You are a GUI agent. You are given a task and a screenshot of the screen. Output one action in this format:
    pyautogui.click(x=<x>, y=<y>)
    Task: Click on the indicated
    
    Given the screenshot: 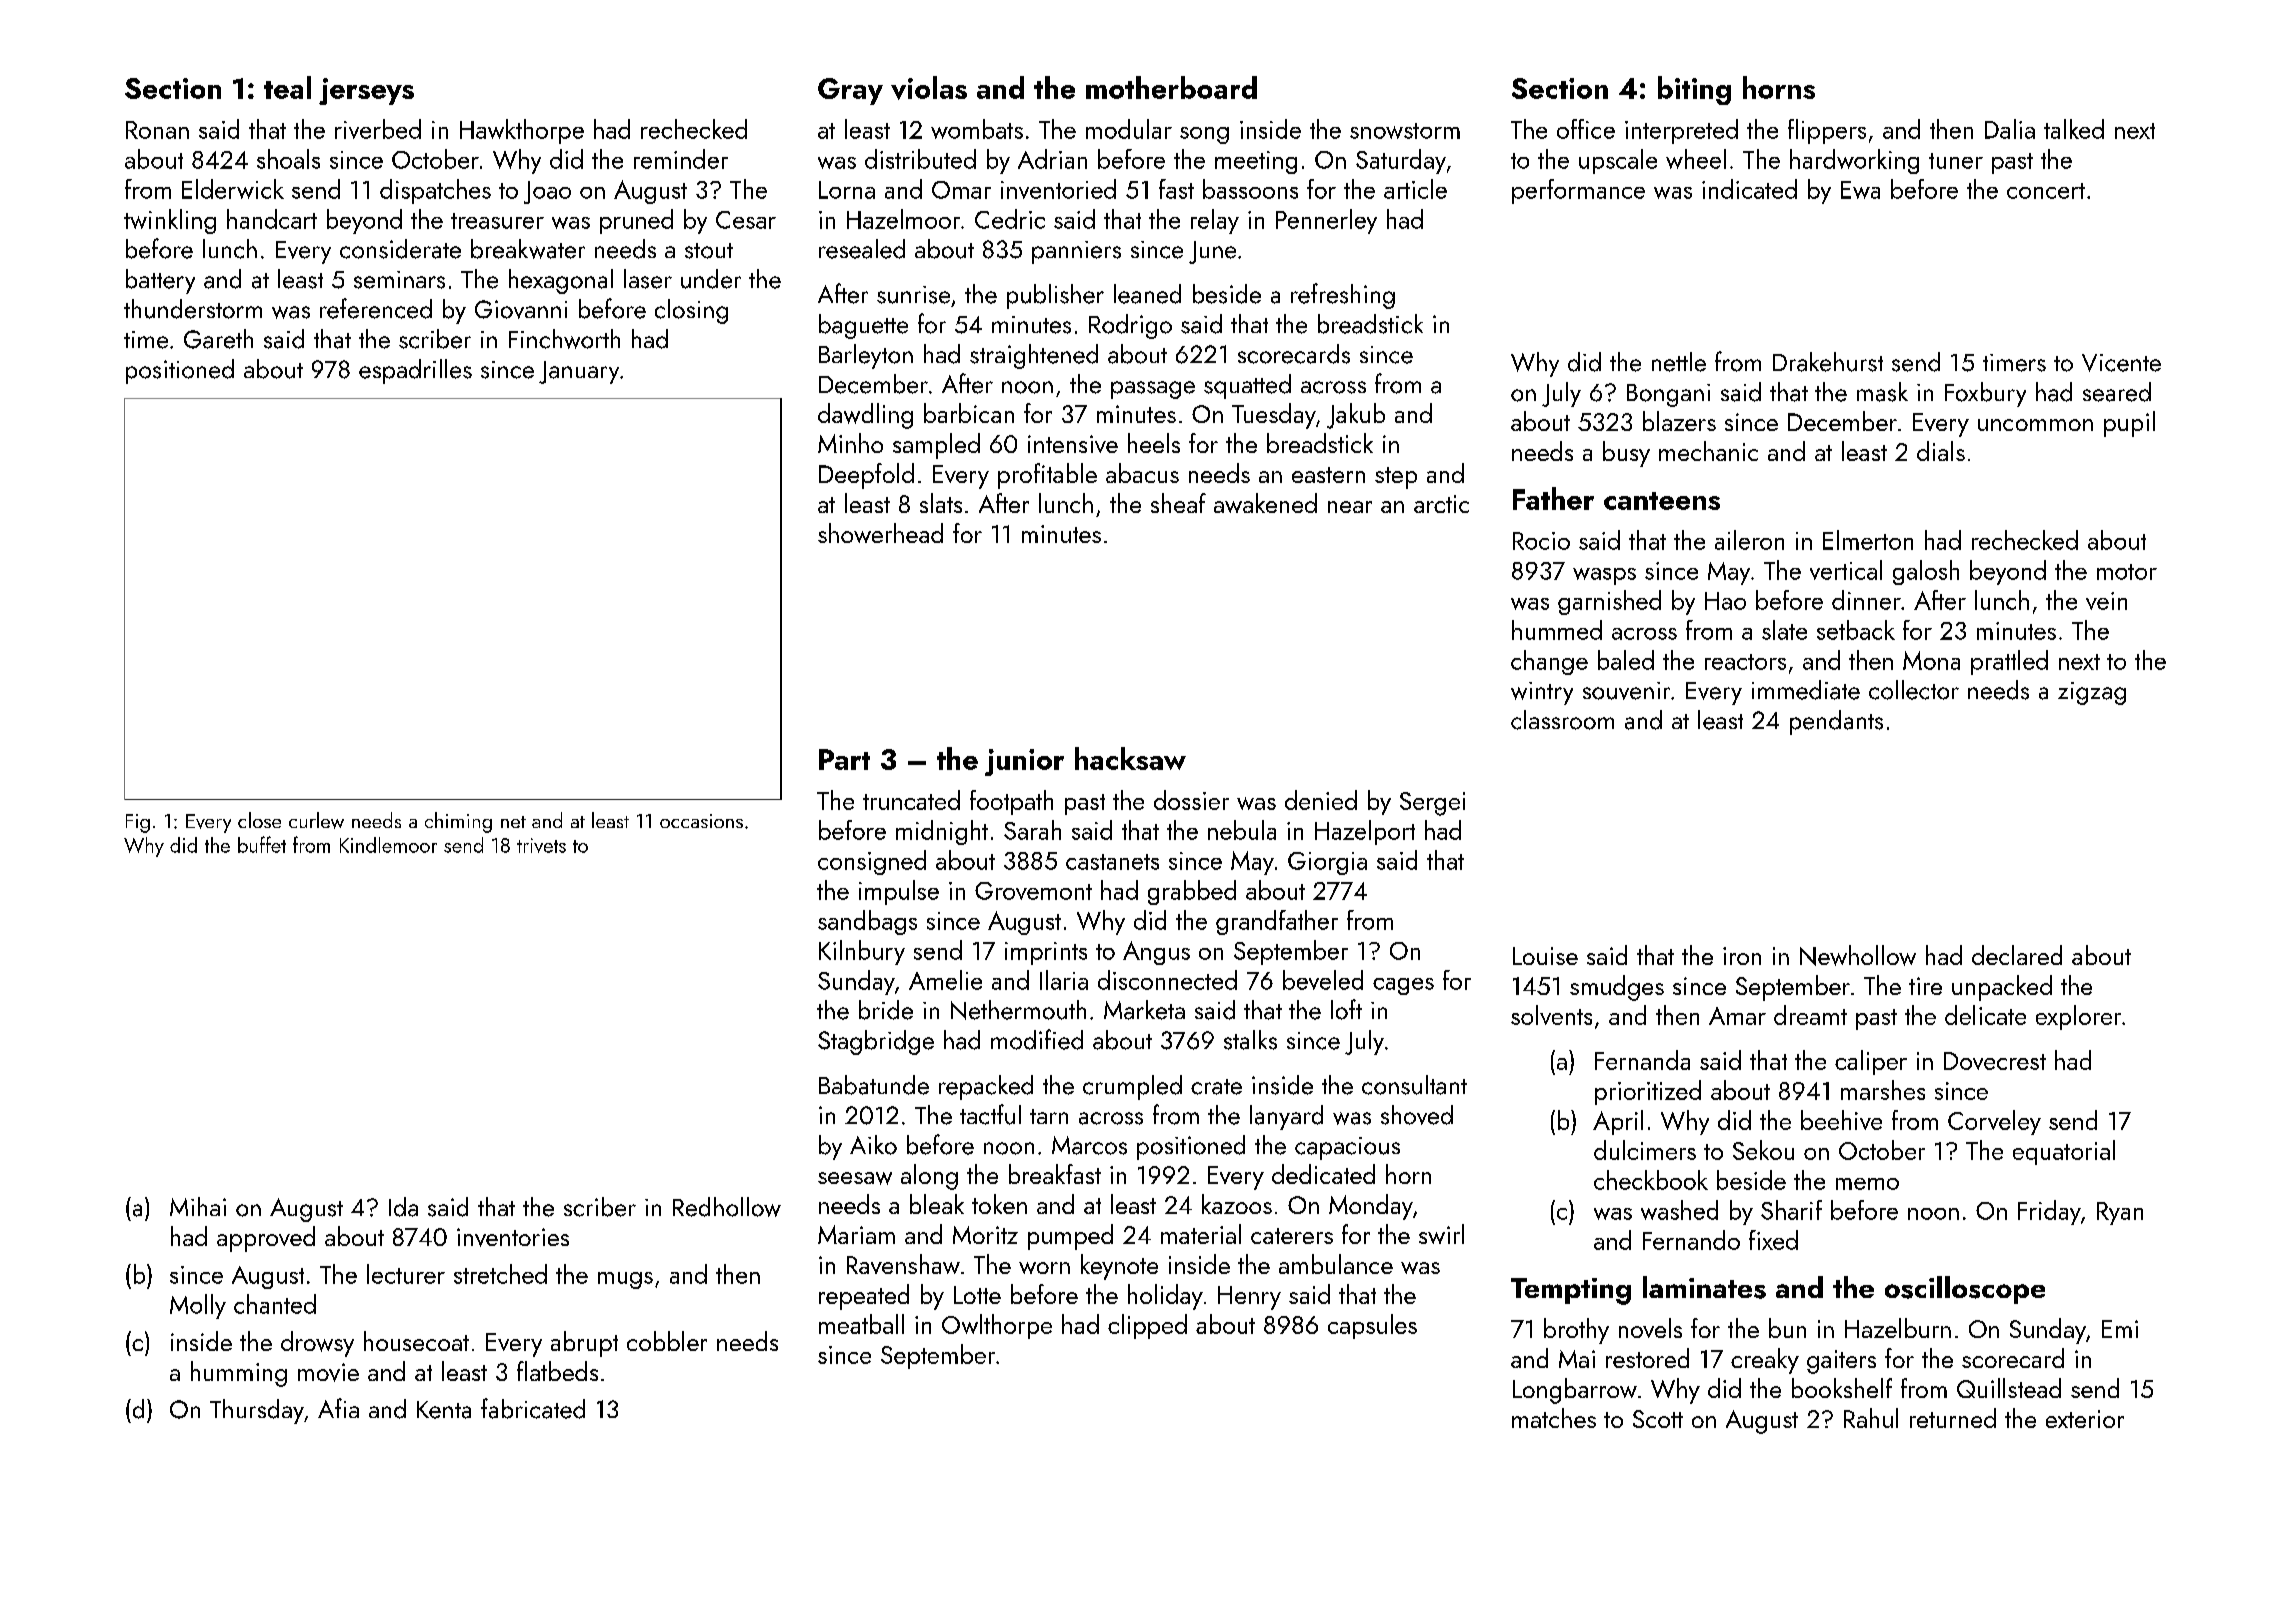 What is the action you would take?
    pyautogui.click(x=1749, y=189)
